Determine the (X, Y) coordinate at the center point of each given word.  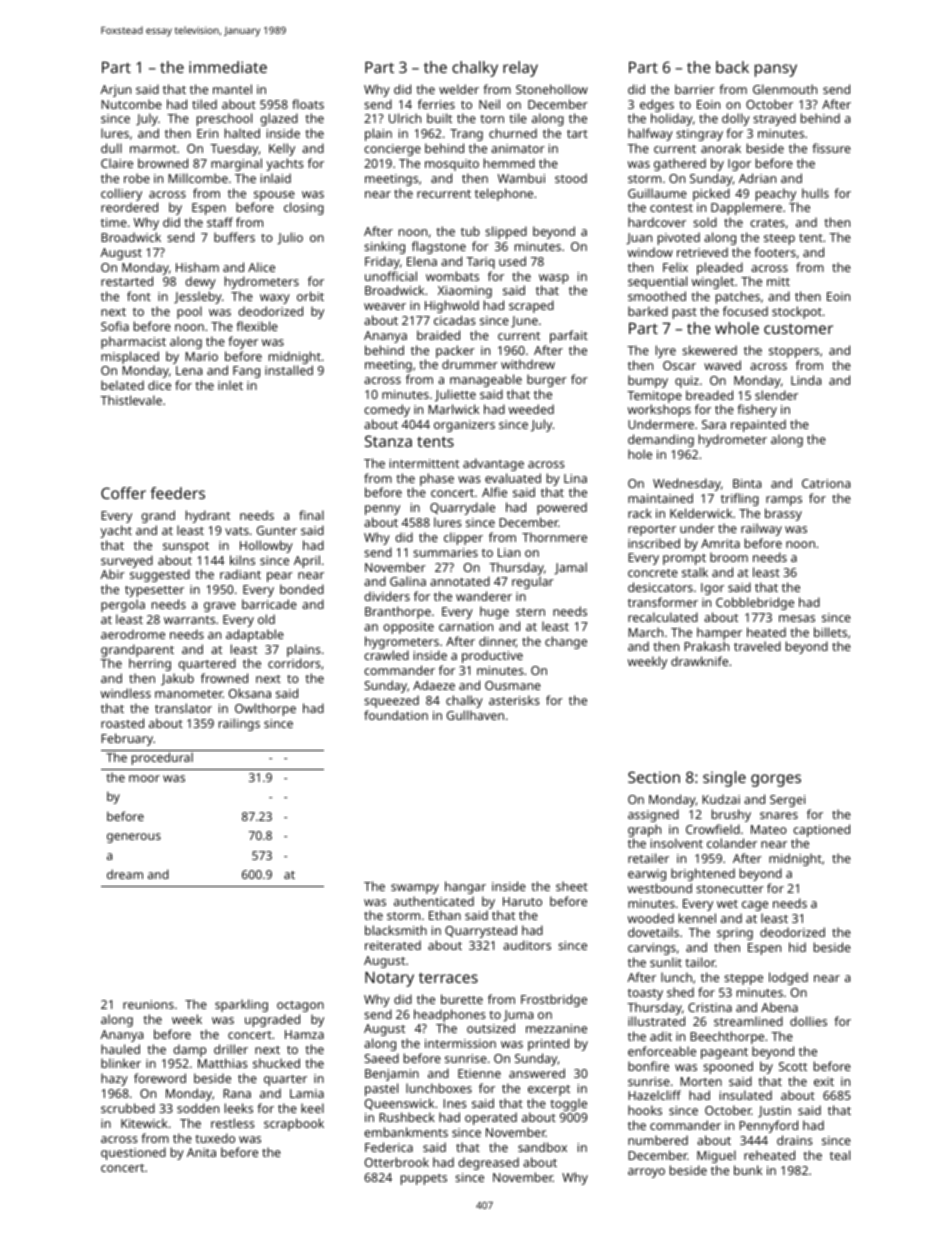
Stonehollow (552, 89)
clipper (463, 538)
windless (126, 693)
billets (830, 632)
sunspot (186, 547)
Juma (518, 1016)
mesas (797, 618)
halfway (650, 134)
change (566, 642)
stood (571, 178)
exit (824, 1081)
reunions (148, 1004)
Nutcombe (131, 104)
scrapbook (294, 1124)
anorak (721, 148)
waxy (275, 299)
